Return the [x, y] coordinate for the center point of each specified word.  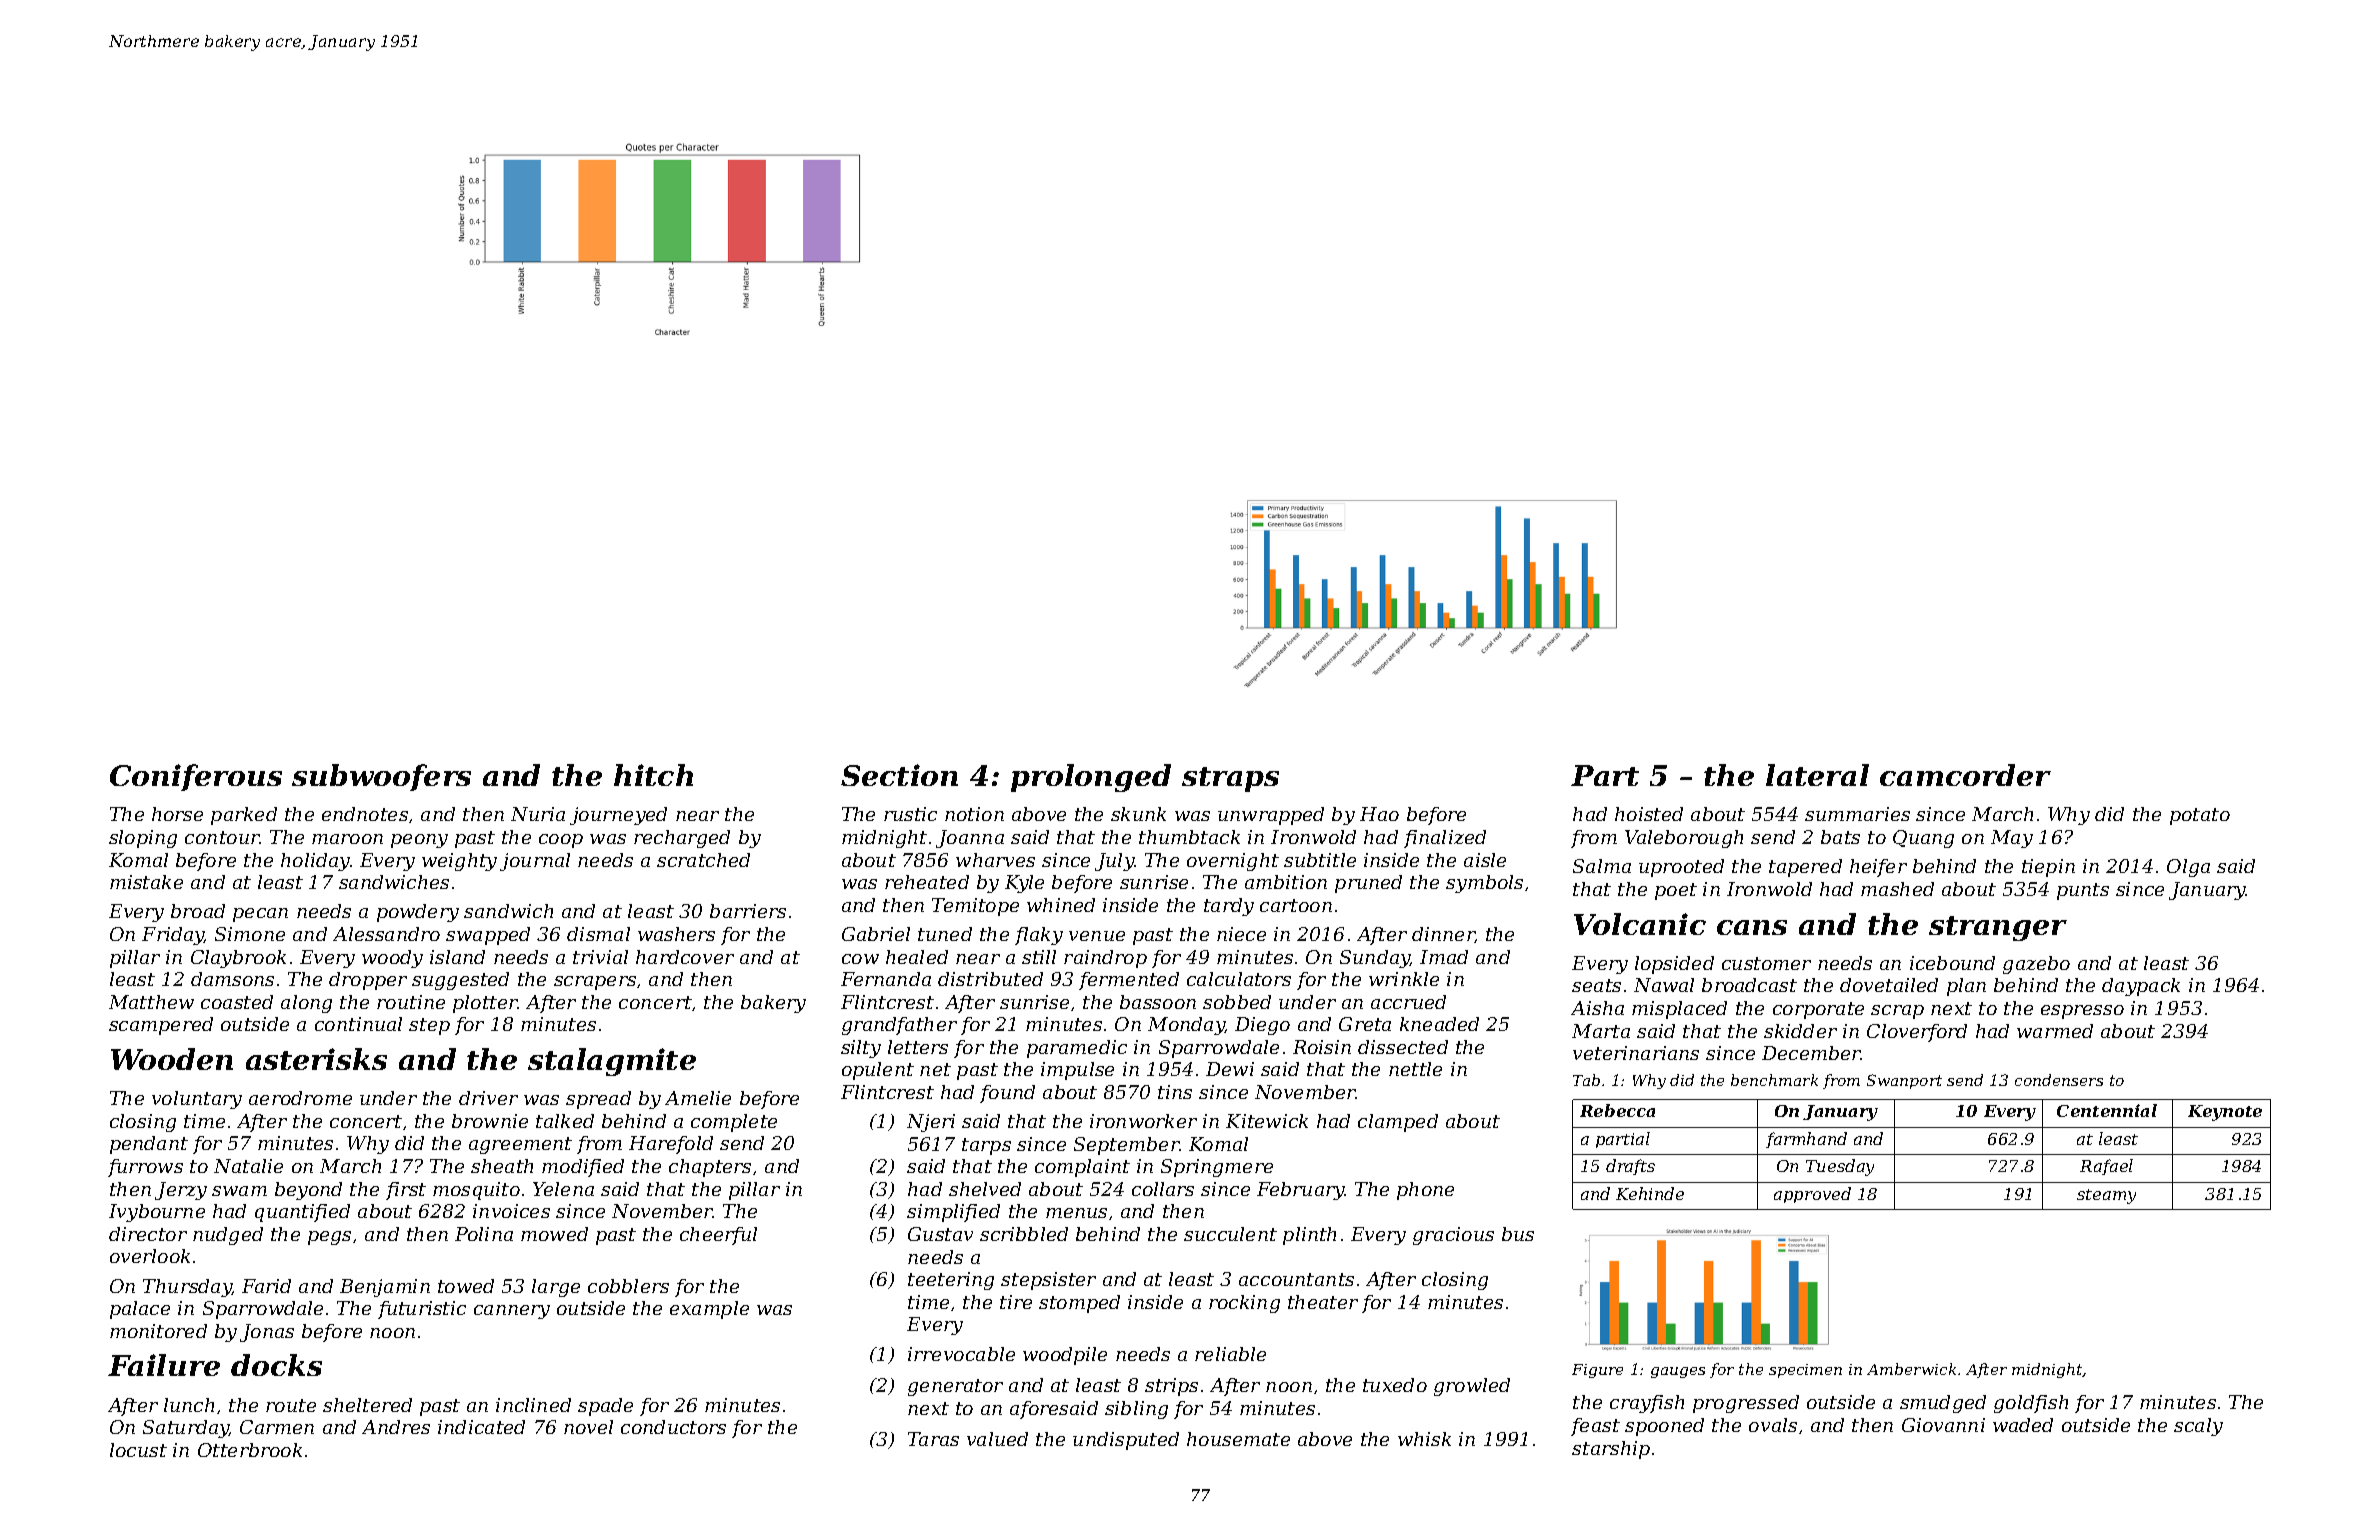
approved [1812, 1195]
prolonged [1091, 778]
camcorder [1965, 775]
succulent [1230, 1234]
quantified [302, 1213]
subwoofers [381, 777]
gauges [1678, 1372]
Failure [164, 1365]
